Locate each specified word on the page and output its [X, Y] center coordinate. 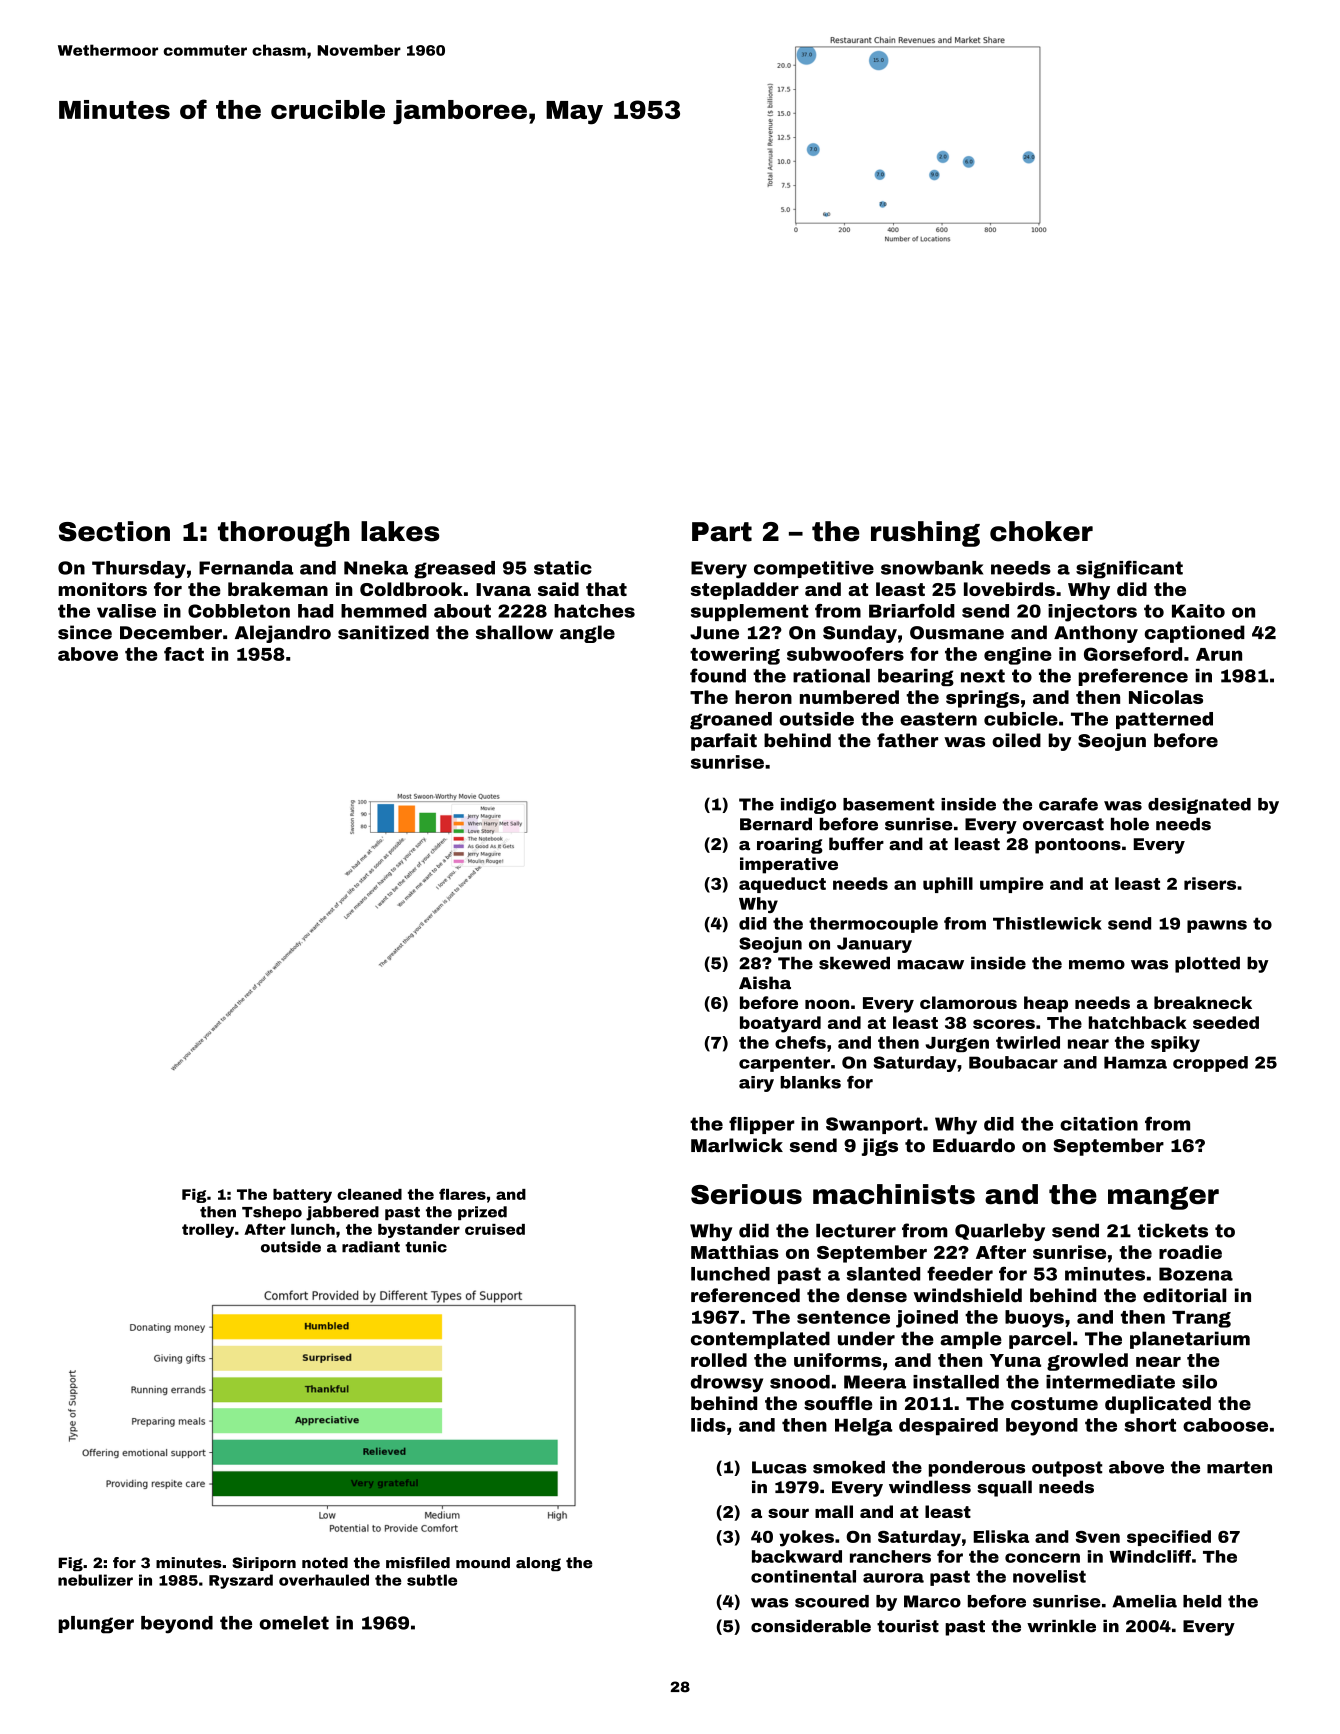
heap [1046, 1004]
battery [302, 1196]
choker [1041, 531]
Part [722, 532]
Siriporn [264, 1564]
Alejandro [283, 634]
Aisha [765, 983]
